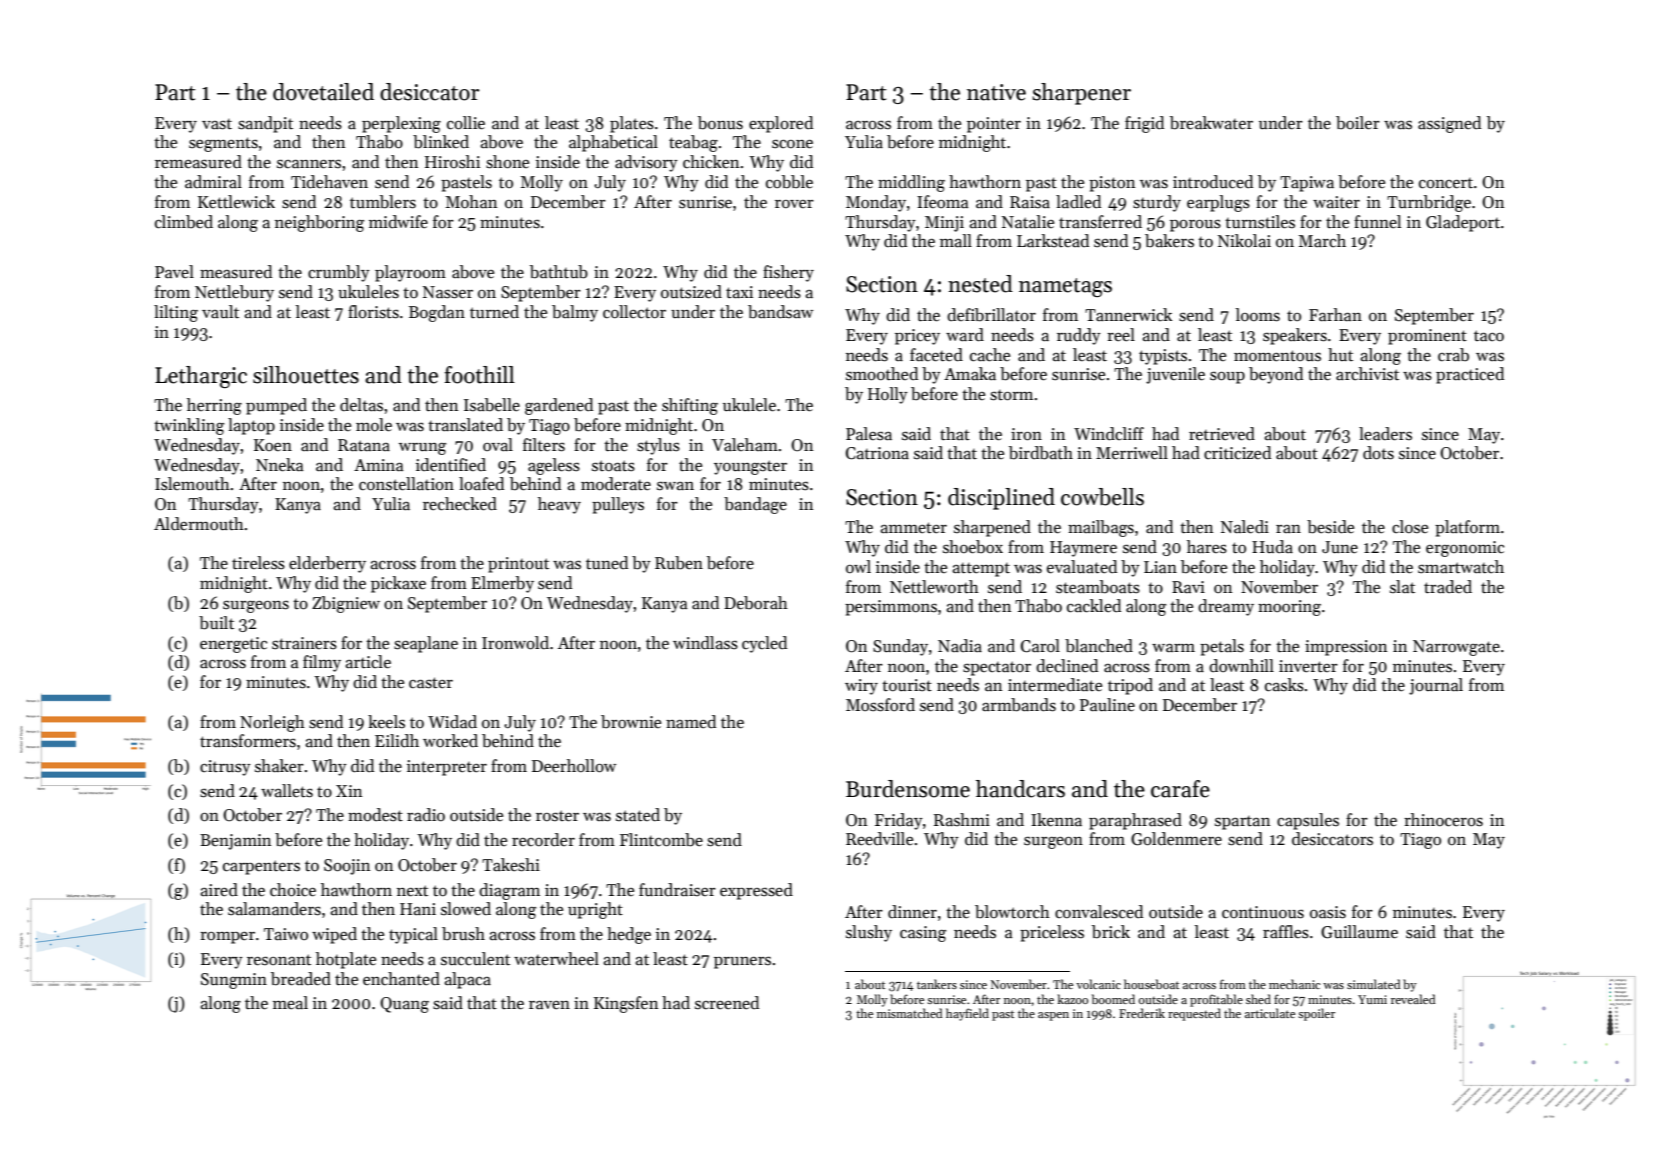 The image size is (1659, 1173). I want to click on bandsaw, so click(780, 312).
